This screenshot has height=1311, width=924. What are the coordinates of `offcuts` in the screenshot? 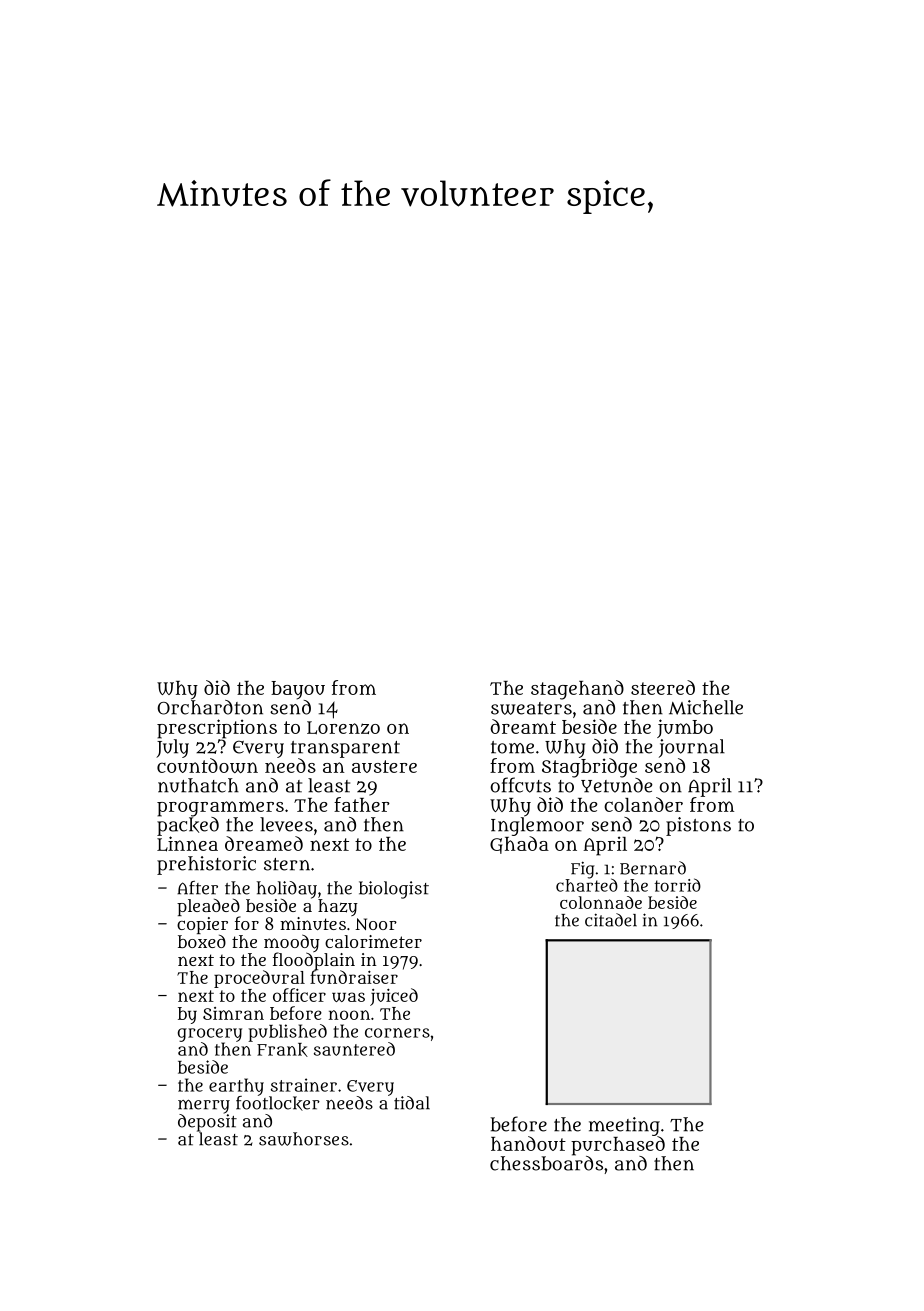 It's located at (520, 785).
